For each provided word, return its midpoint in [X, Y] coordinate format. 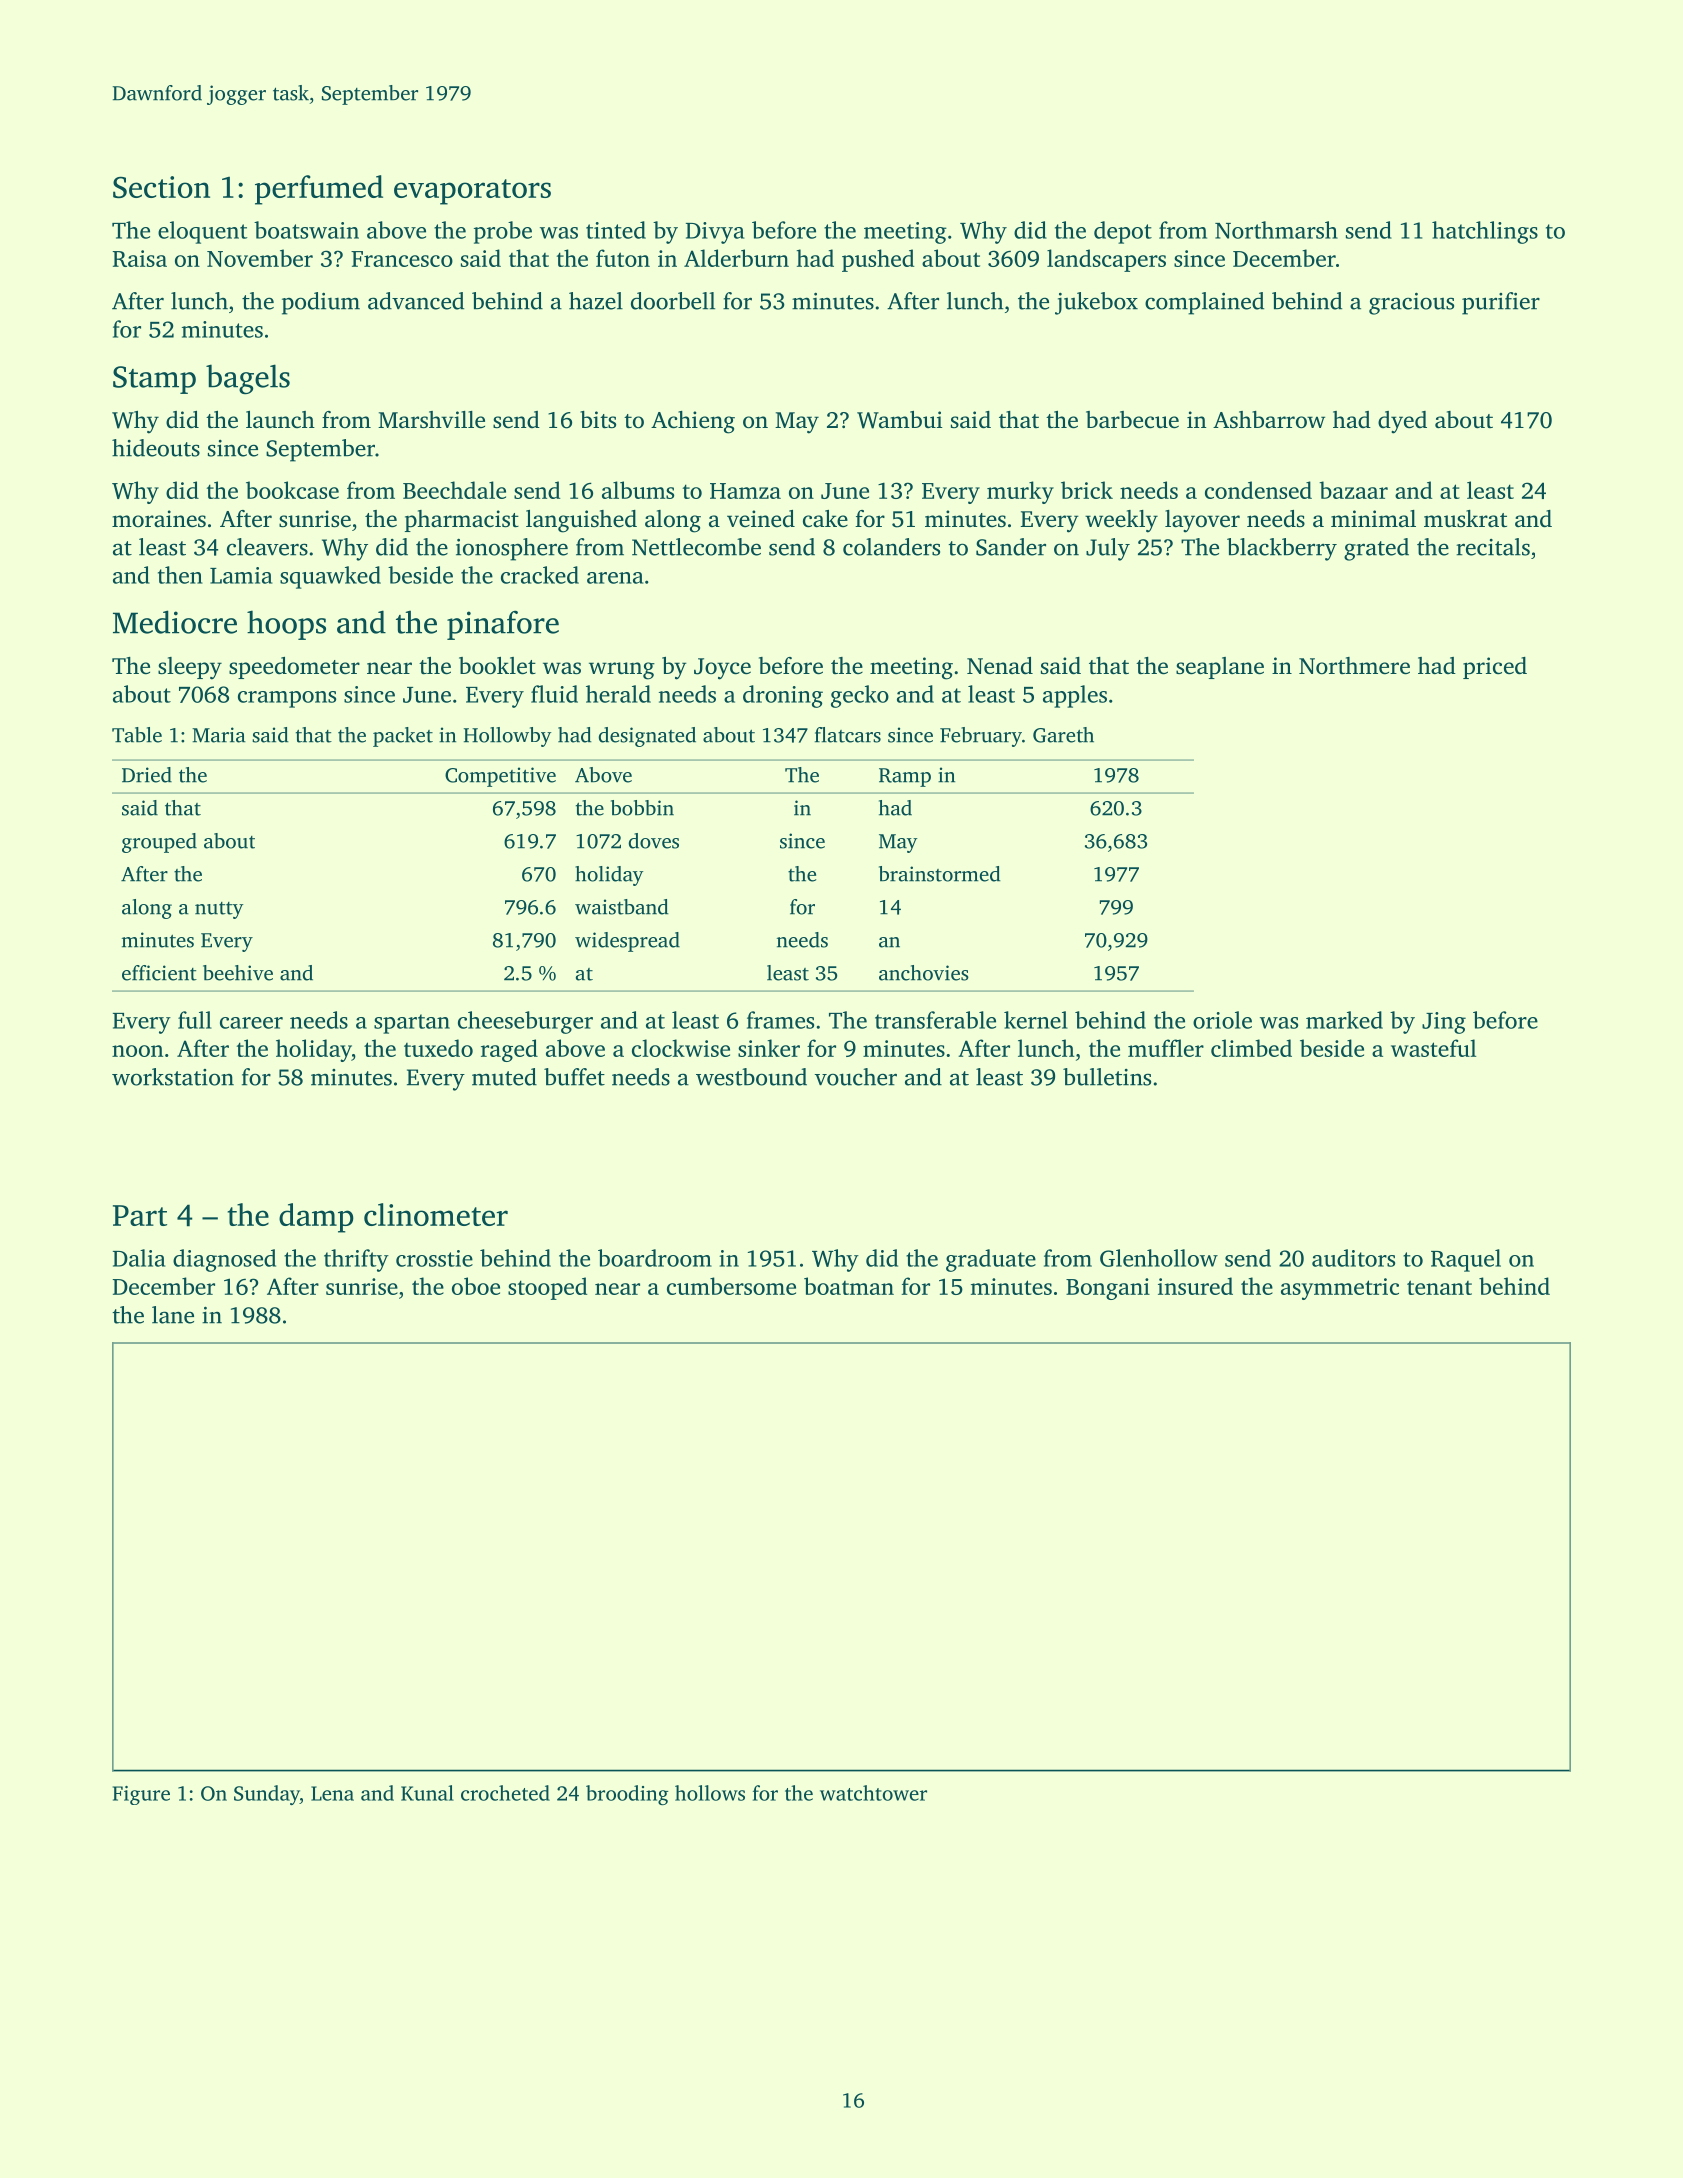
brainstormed [940, 874]
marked [1344, 1020]
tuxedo [438, 1048]
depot [1123, 232]
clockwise [681, 1048]
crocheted [505, 1793]
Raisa [140, 258]
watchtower [873, 1793]
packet [403, 737]
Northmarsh [1276, 230]
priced [1495, 668]
